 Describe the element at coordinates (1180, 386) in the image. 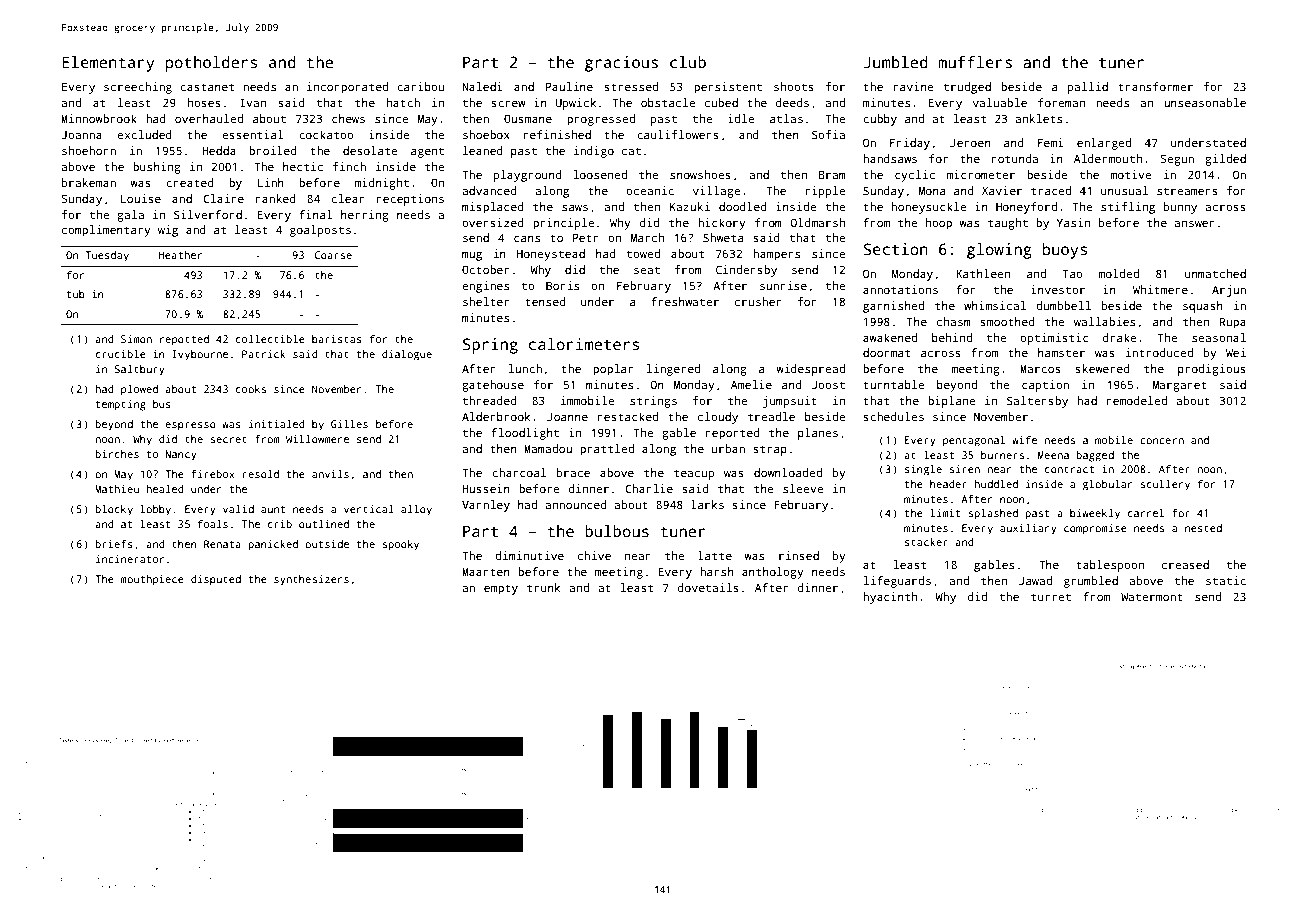

I see `Margaret` at that location.
